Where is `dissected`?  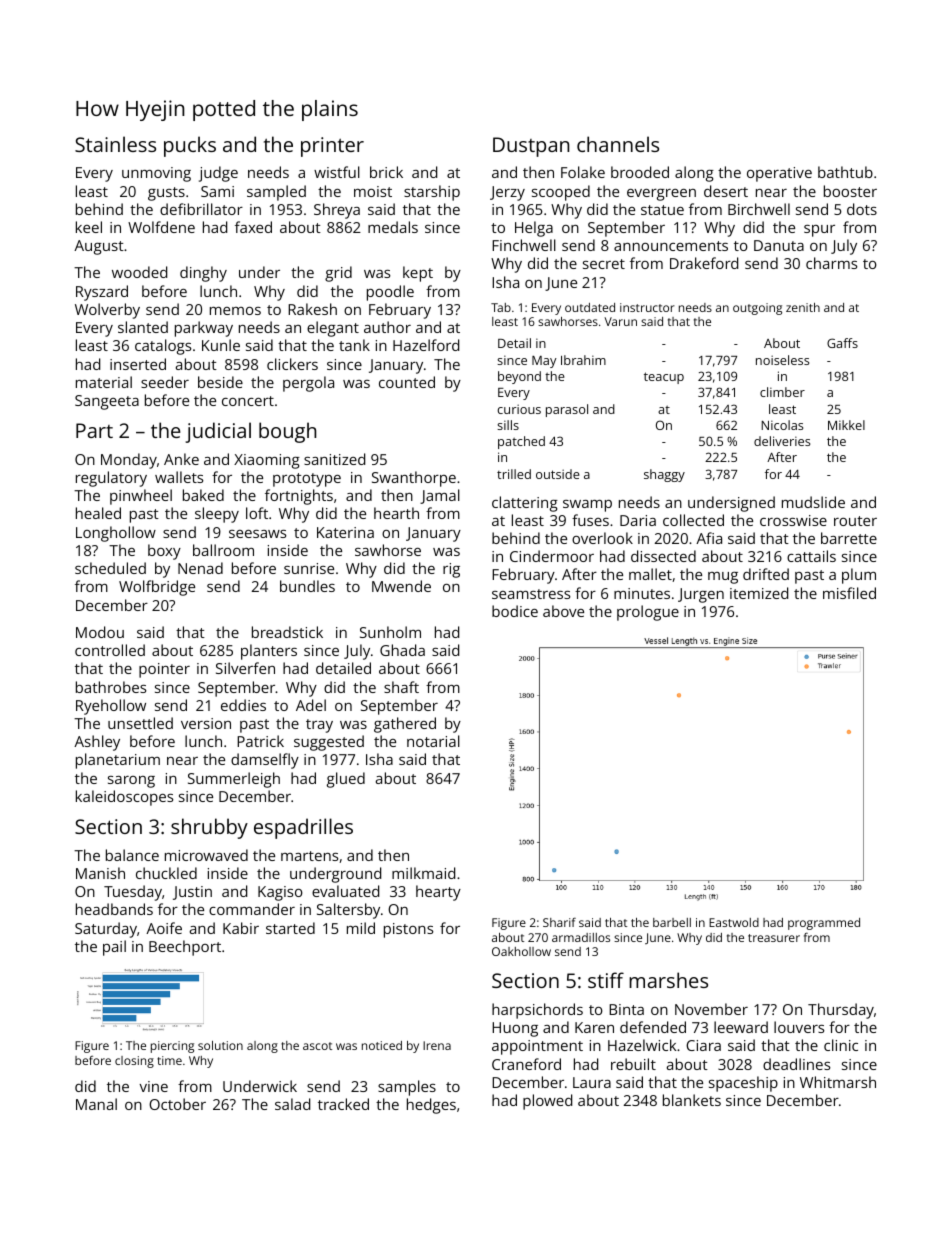
dissected is located at coordinates (663, 556).
